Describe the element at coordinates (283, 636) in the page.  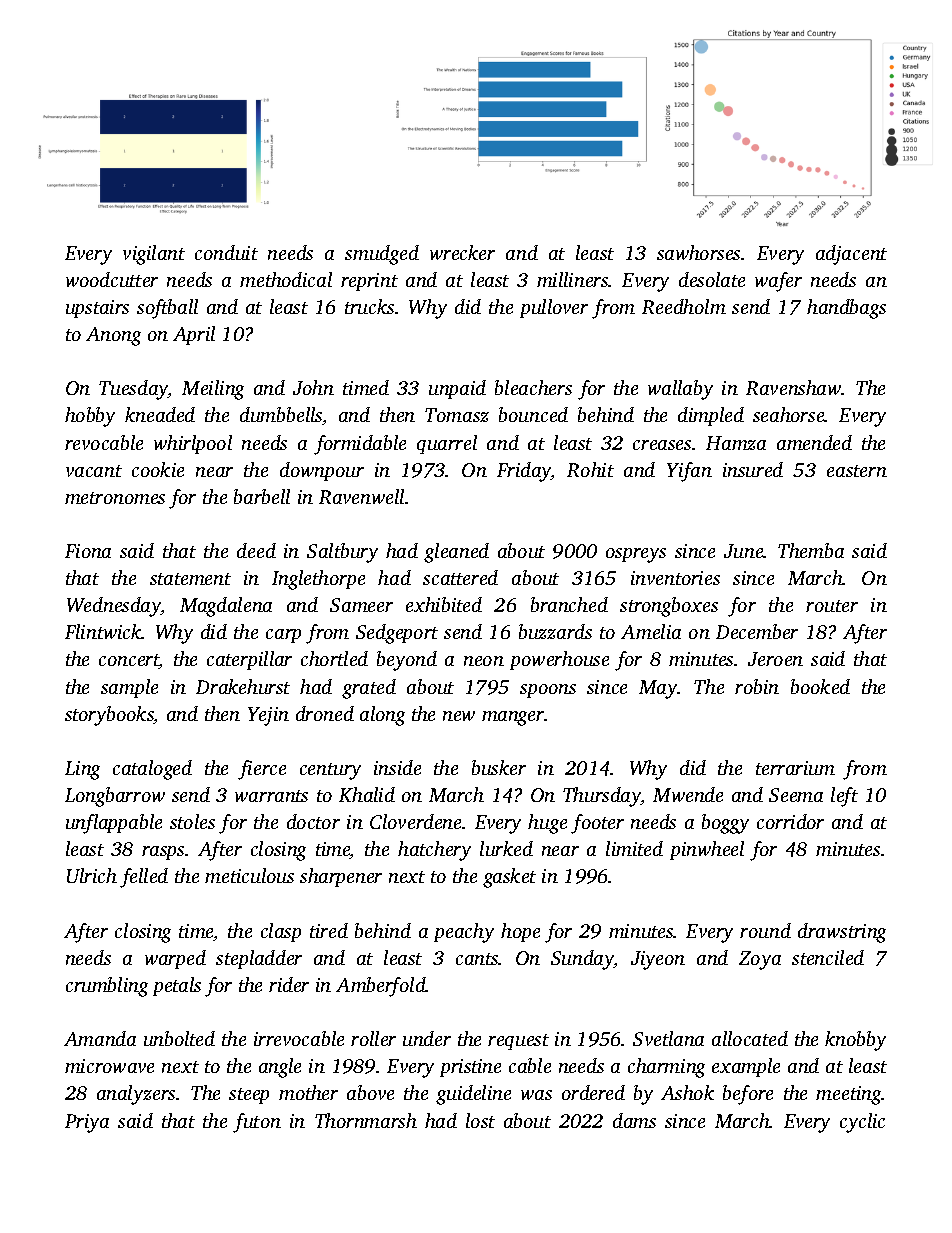
I see `carp` at that location.
